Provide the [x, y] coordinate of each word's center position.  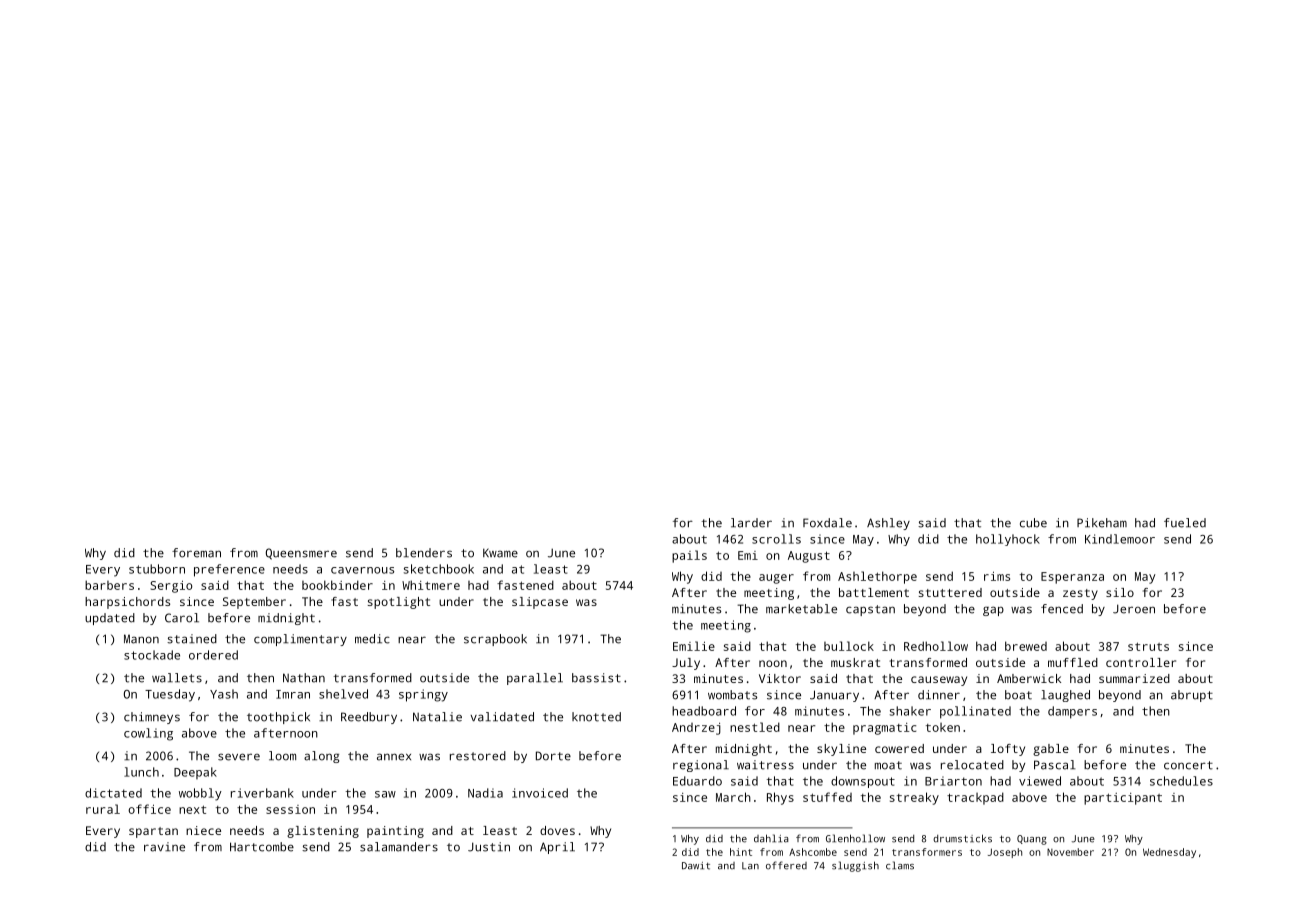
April [557, 848]
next [192, 809]
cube [1033, 523]
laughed [1065, 696]
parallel [535, 679]
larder [751, 523]
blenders [424, 553]
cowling [148, 734]
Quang [1032, 840]
